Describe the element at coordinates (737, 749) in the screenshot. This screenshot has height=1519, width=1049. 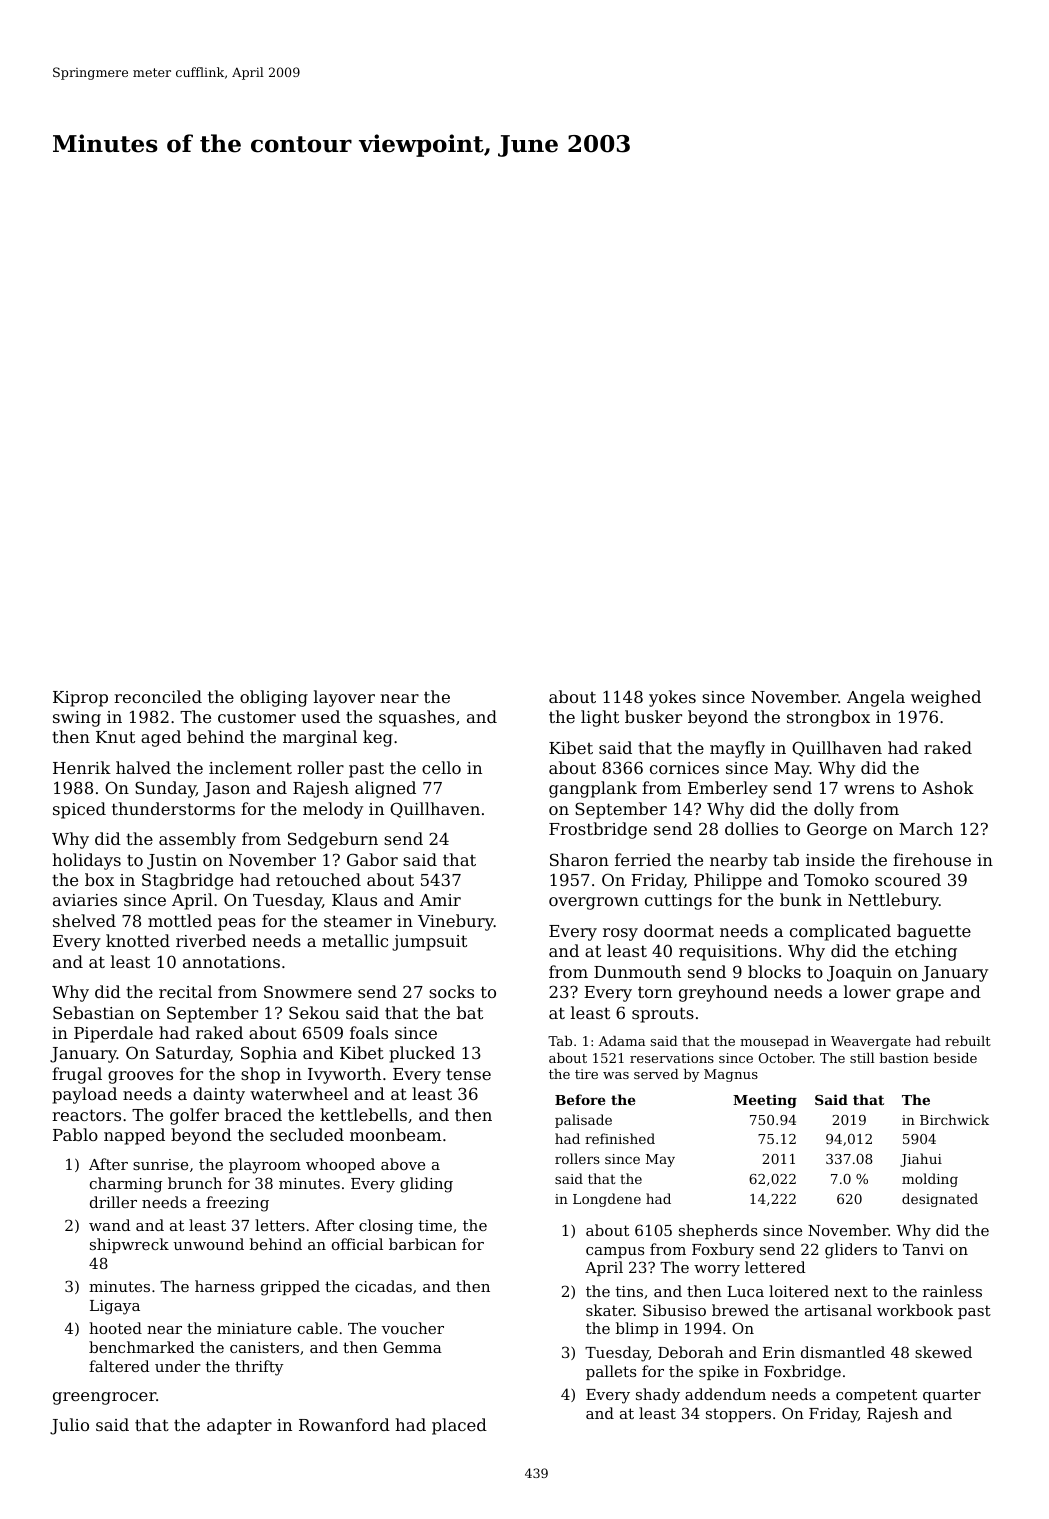
I see `mayfly` at that location.
